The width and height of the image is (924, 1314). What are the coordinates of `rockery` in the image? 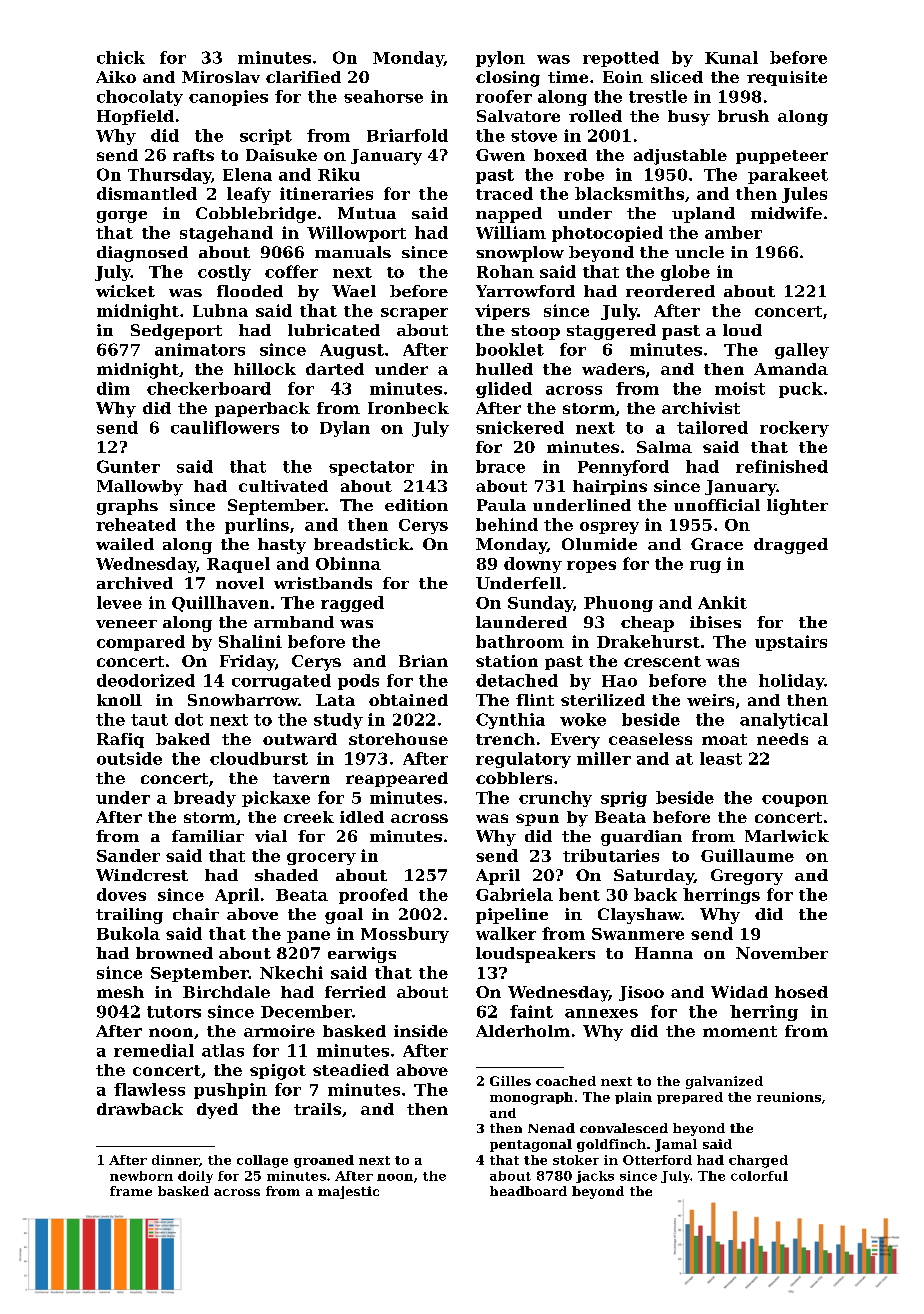 It's located at (794, 429).
